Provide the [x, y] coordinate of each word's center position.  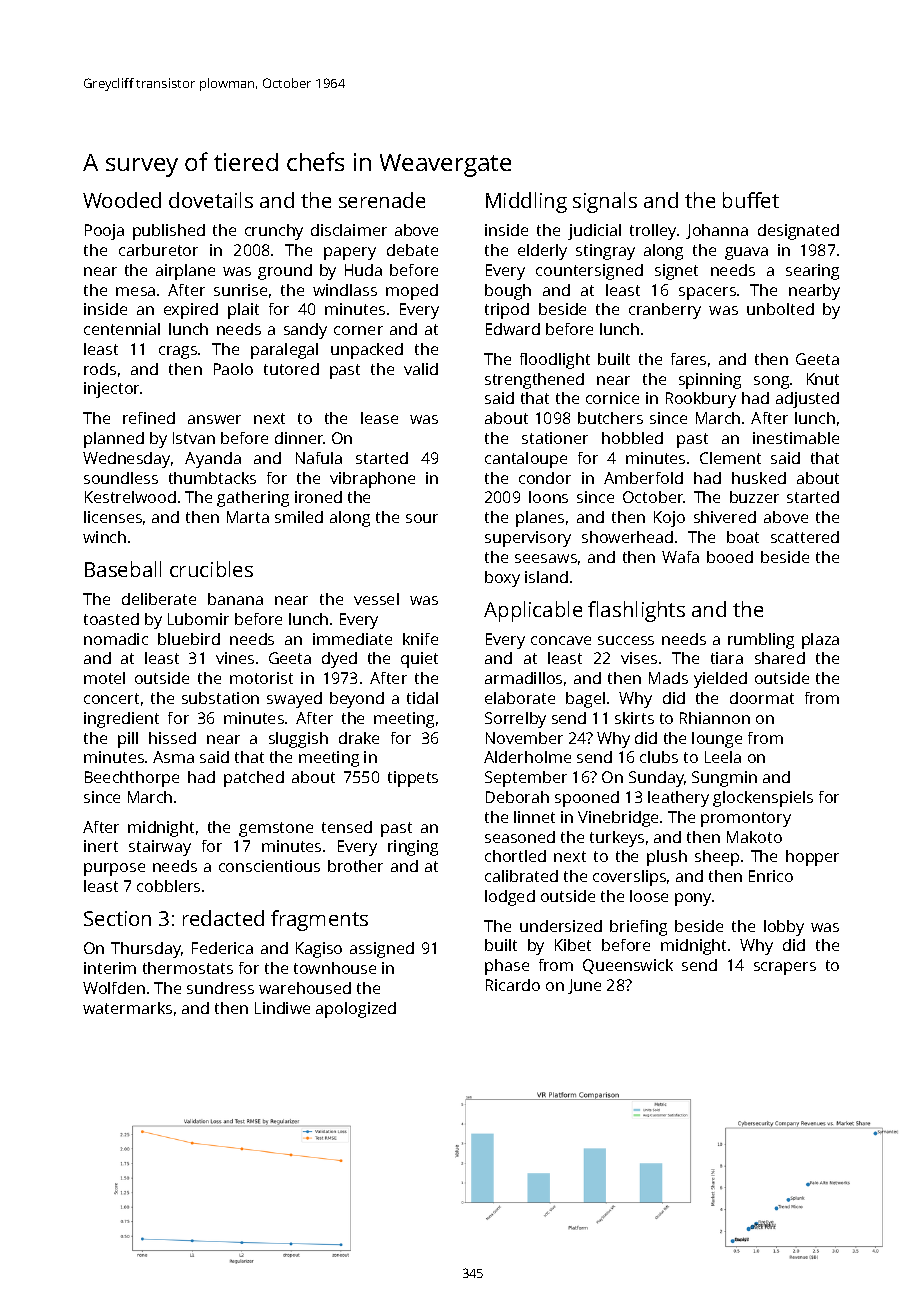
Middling [526, 202]
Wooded [122, 200]
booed [730, 557]
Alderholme [527, 757]
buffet [751, 200]
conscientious [269, 866]
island [546, 577]
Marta [248, 517]
